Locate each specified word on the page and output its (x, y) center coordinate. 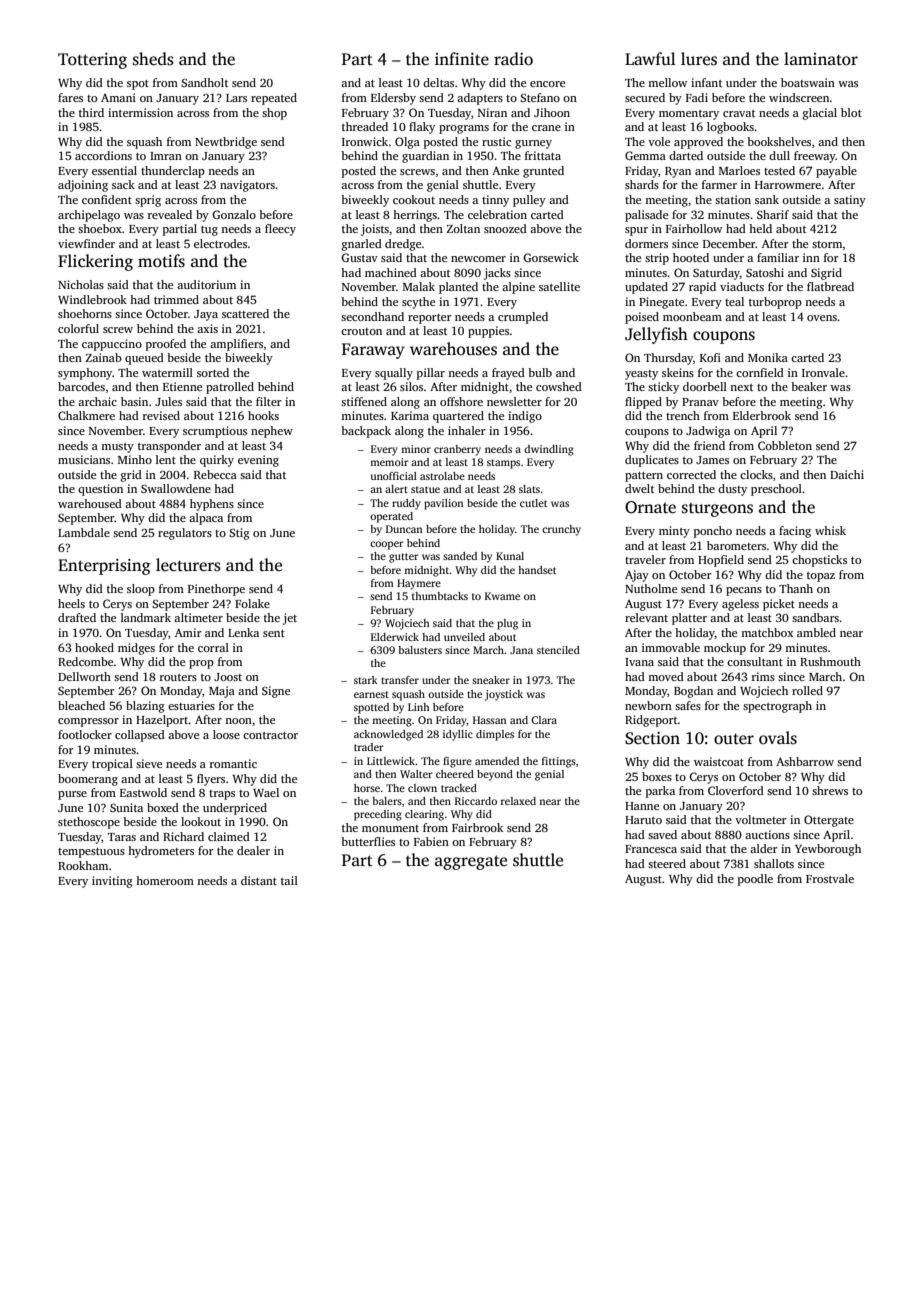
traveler (645, 559)
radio (513, 59)
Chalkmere (86, 415)
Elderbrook (762, 415)
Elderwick (395, 637)
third (91, 112)
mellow (667, 82)
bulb (540, 372)
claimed (229, 836)
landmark (146, 617)
